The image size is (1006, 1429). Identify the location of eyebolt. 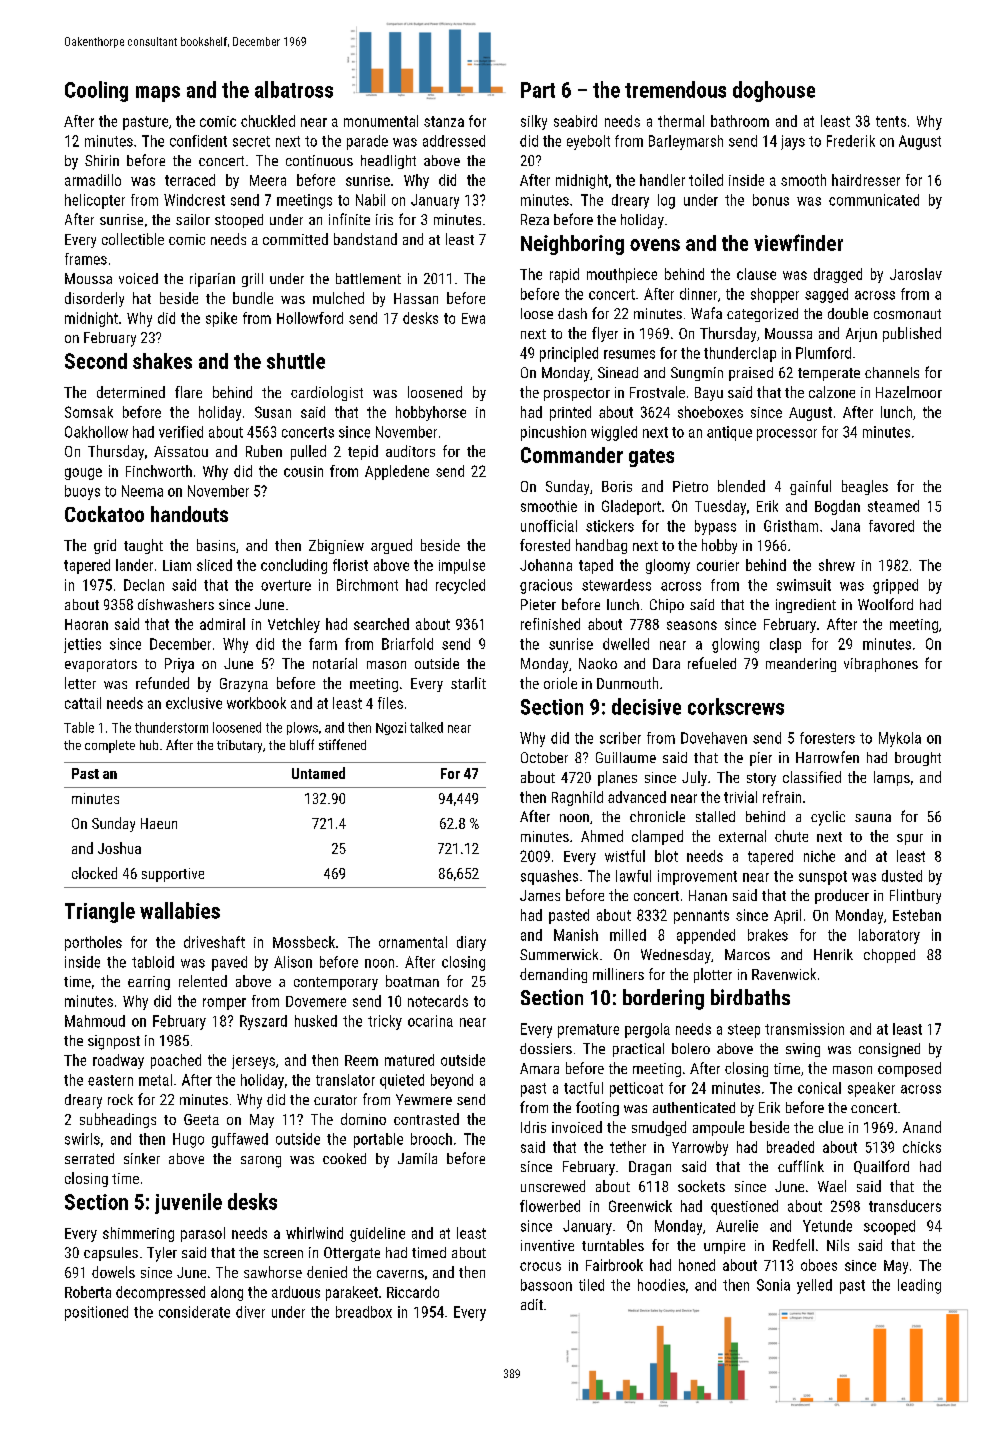
(588, 142).
